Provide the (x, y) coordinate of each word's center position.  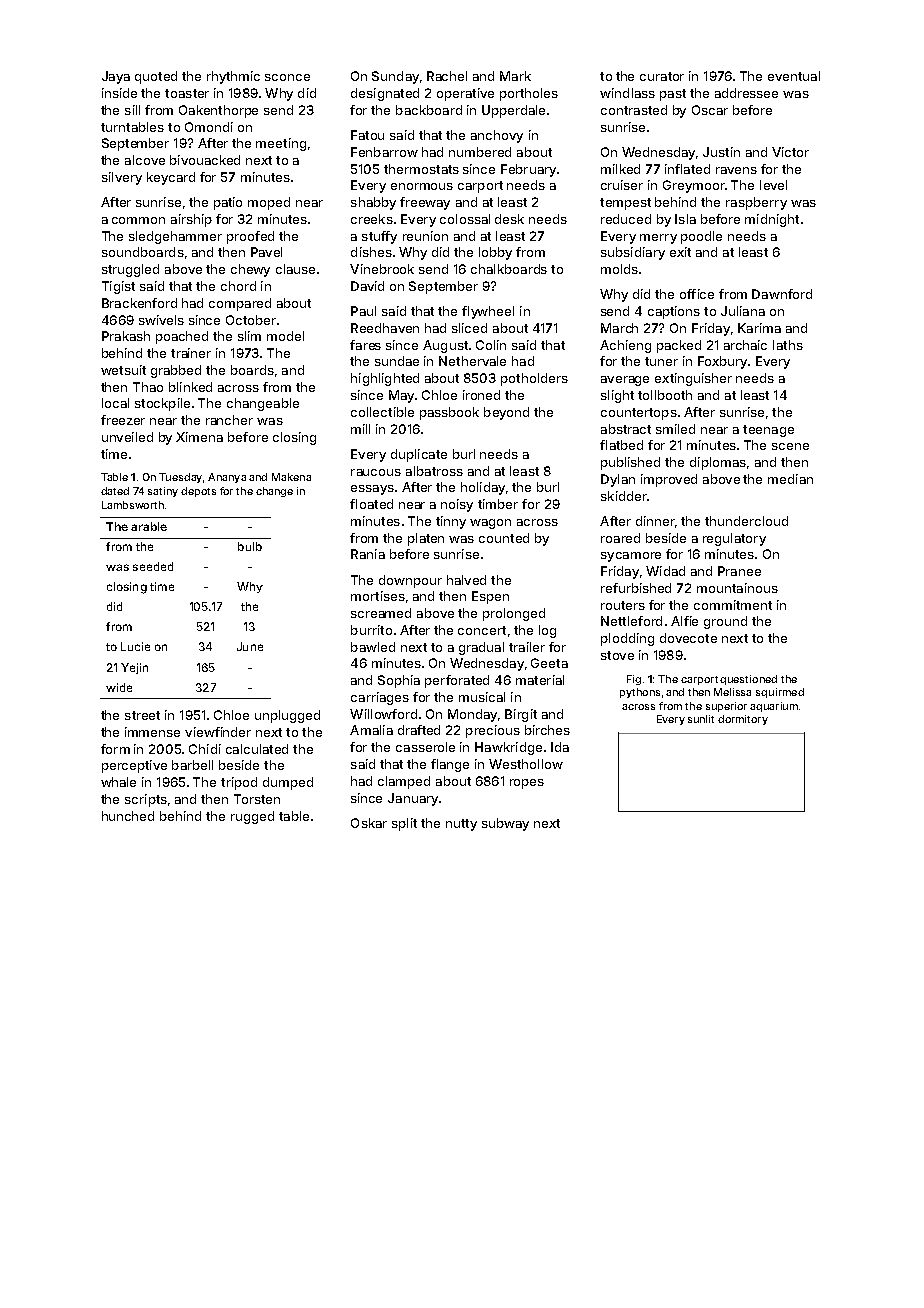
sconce (287, 77)
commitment (733, 605)
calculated (257, 749)
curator (662, 76)
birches (547, 730)
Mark (515, 76)
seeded (153, 566)
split (404, 824)
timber (498, 504)
